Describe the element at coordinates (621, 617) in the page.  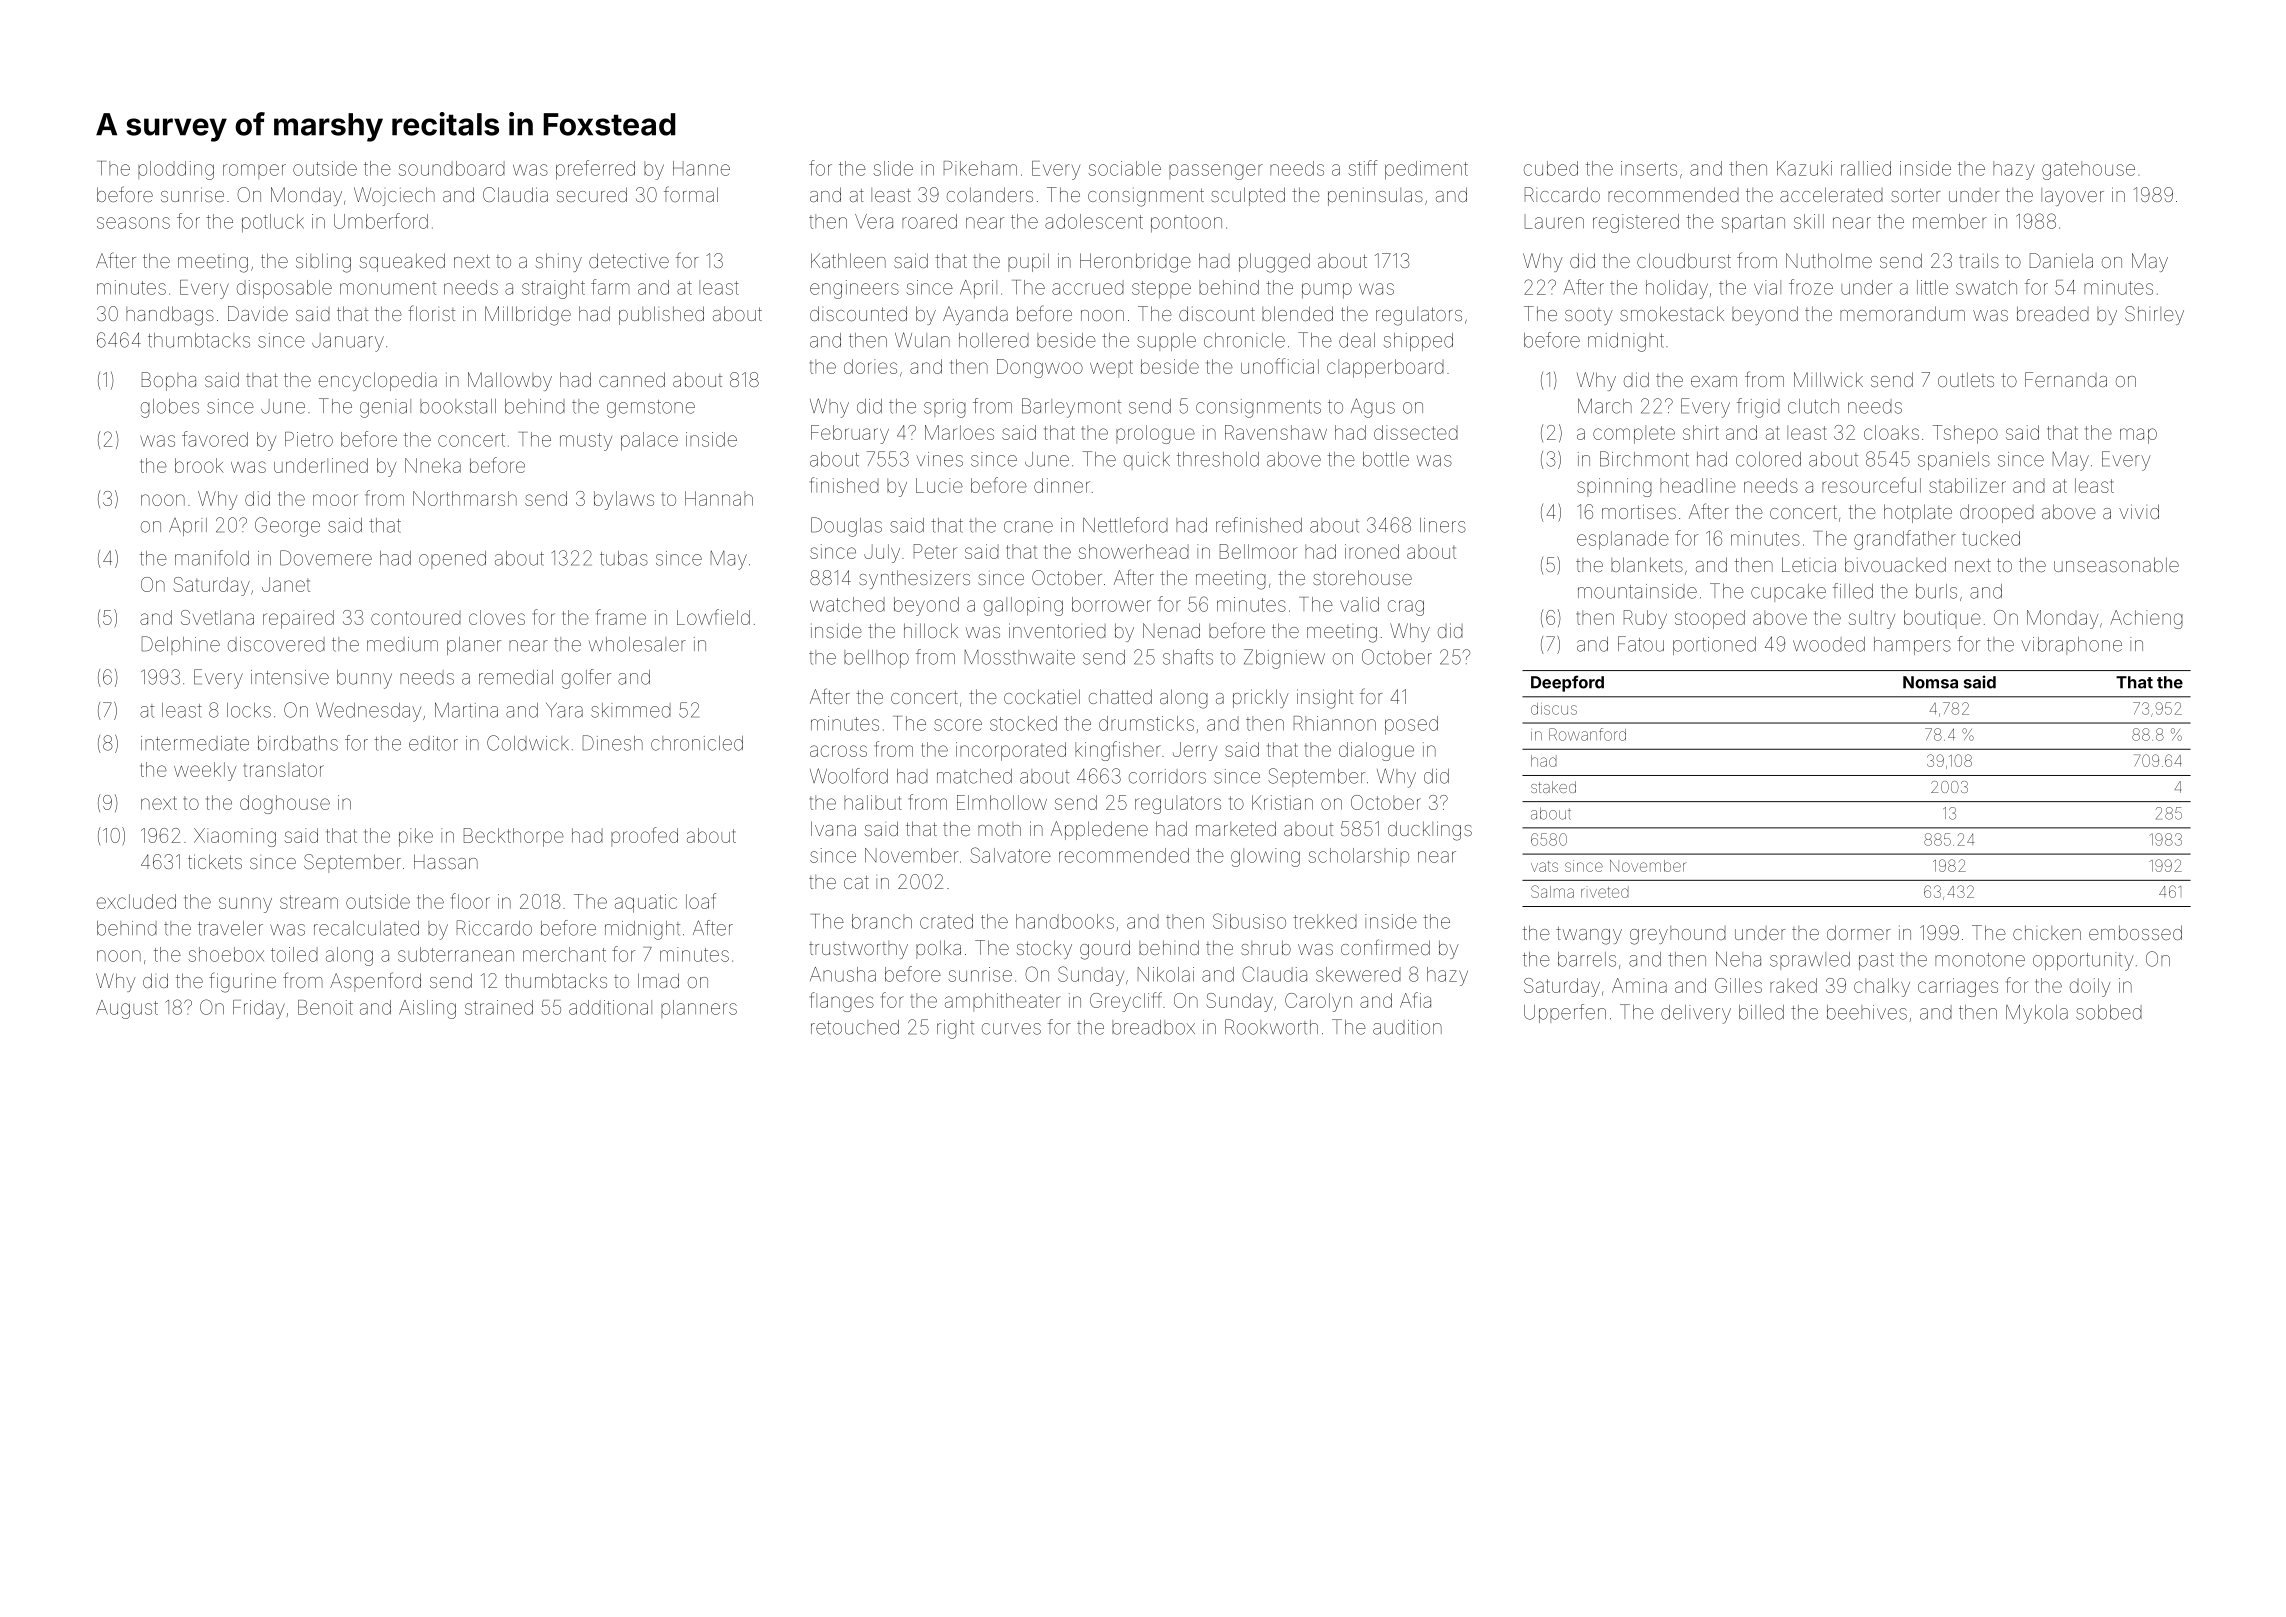
I see `frame` at that location.
